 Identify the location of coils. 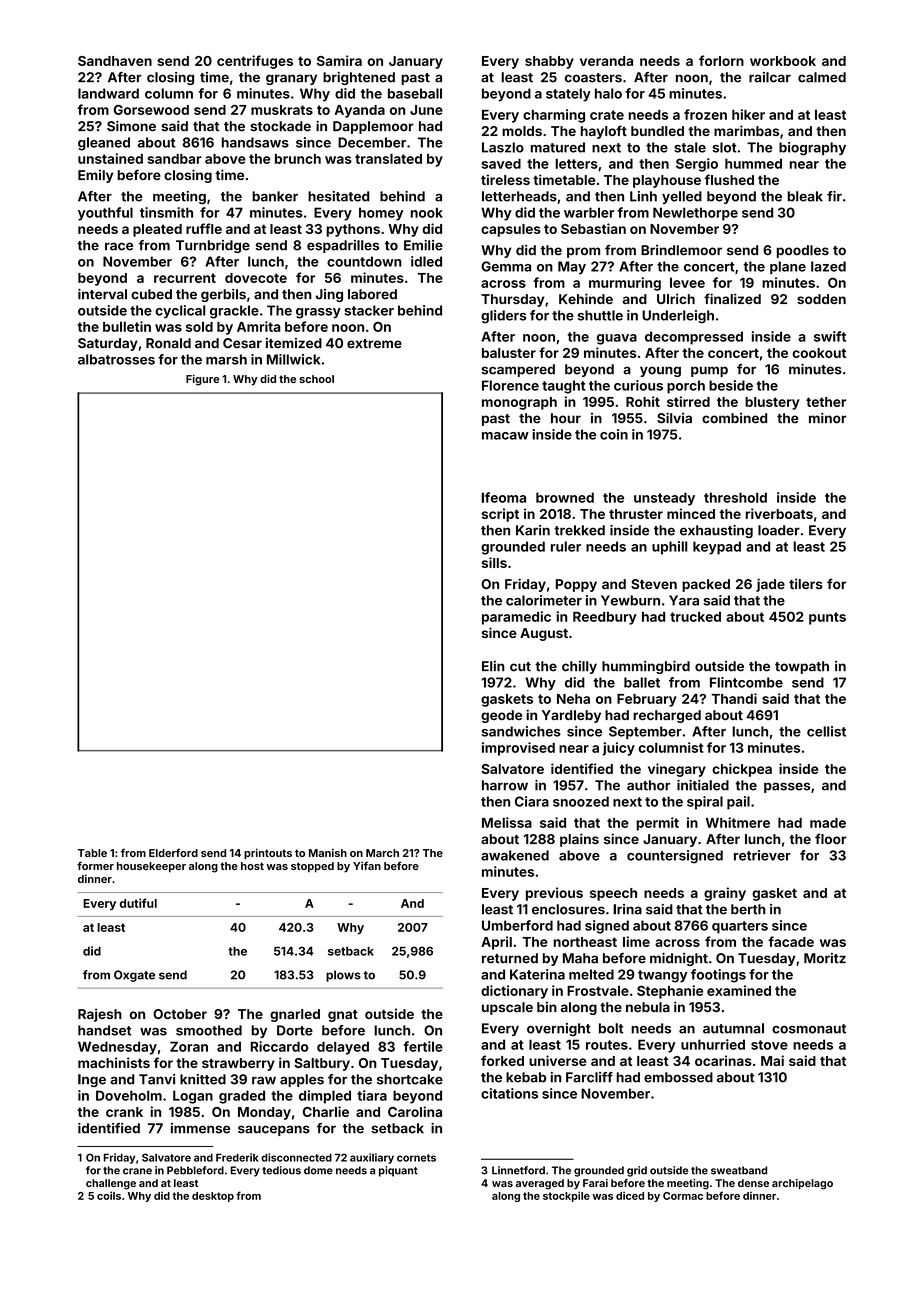
(109, 1195).
